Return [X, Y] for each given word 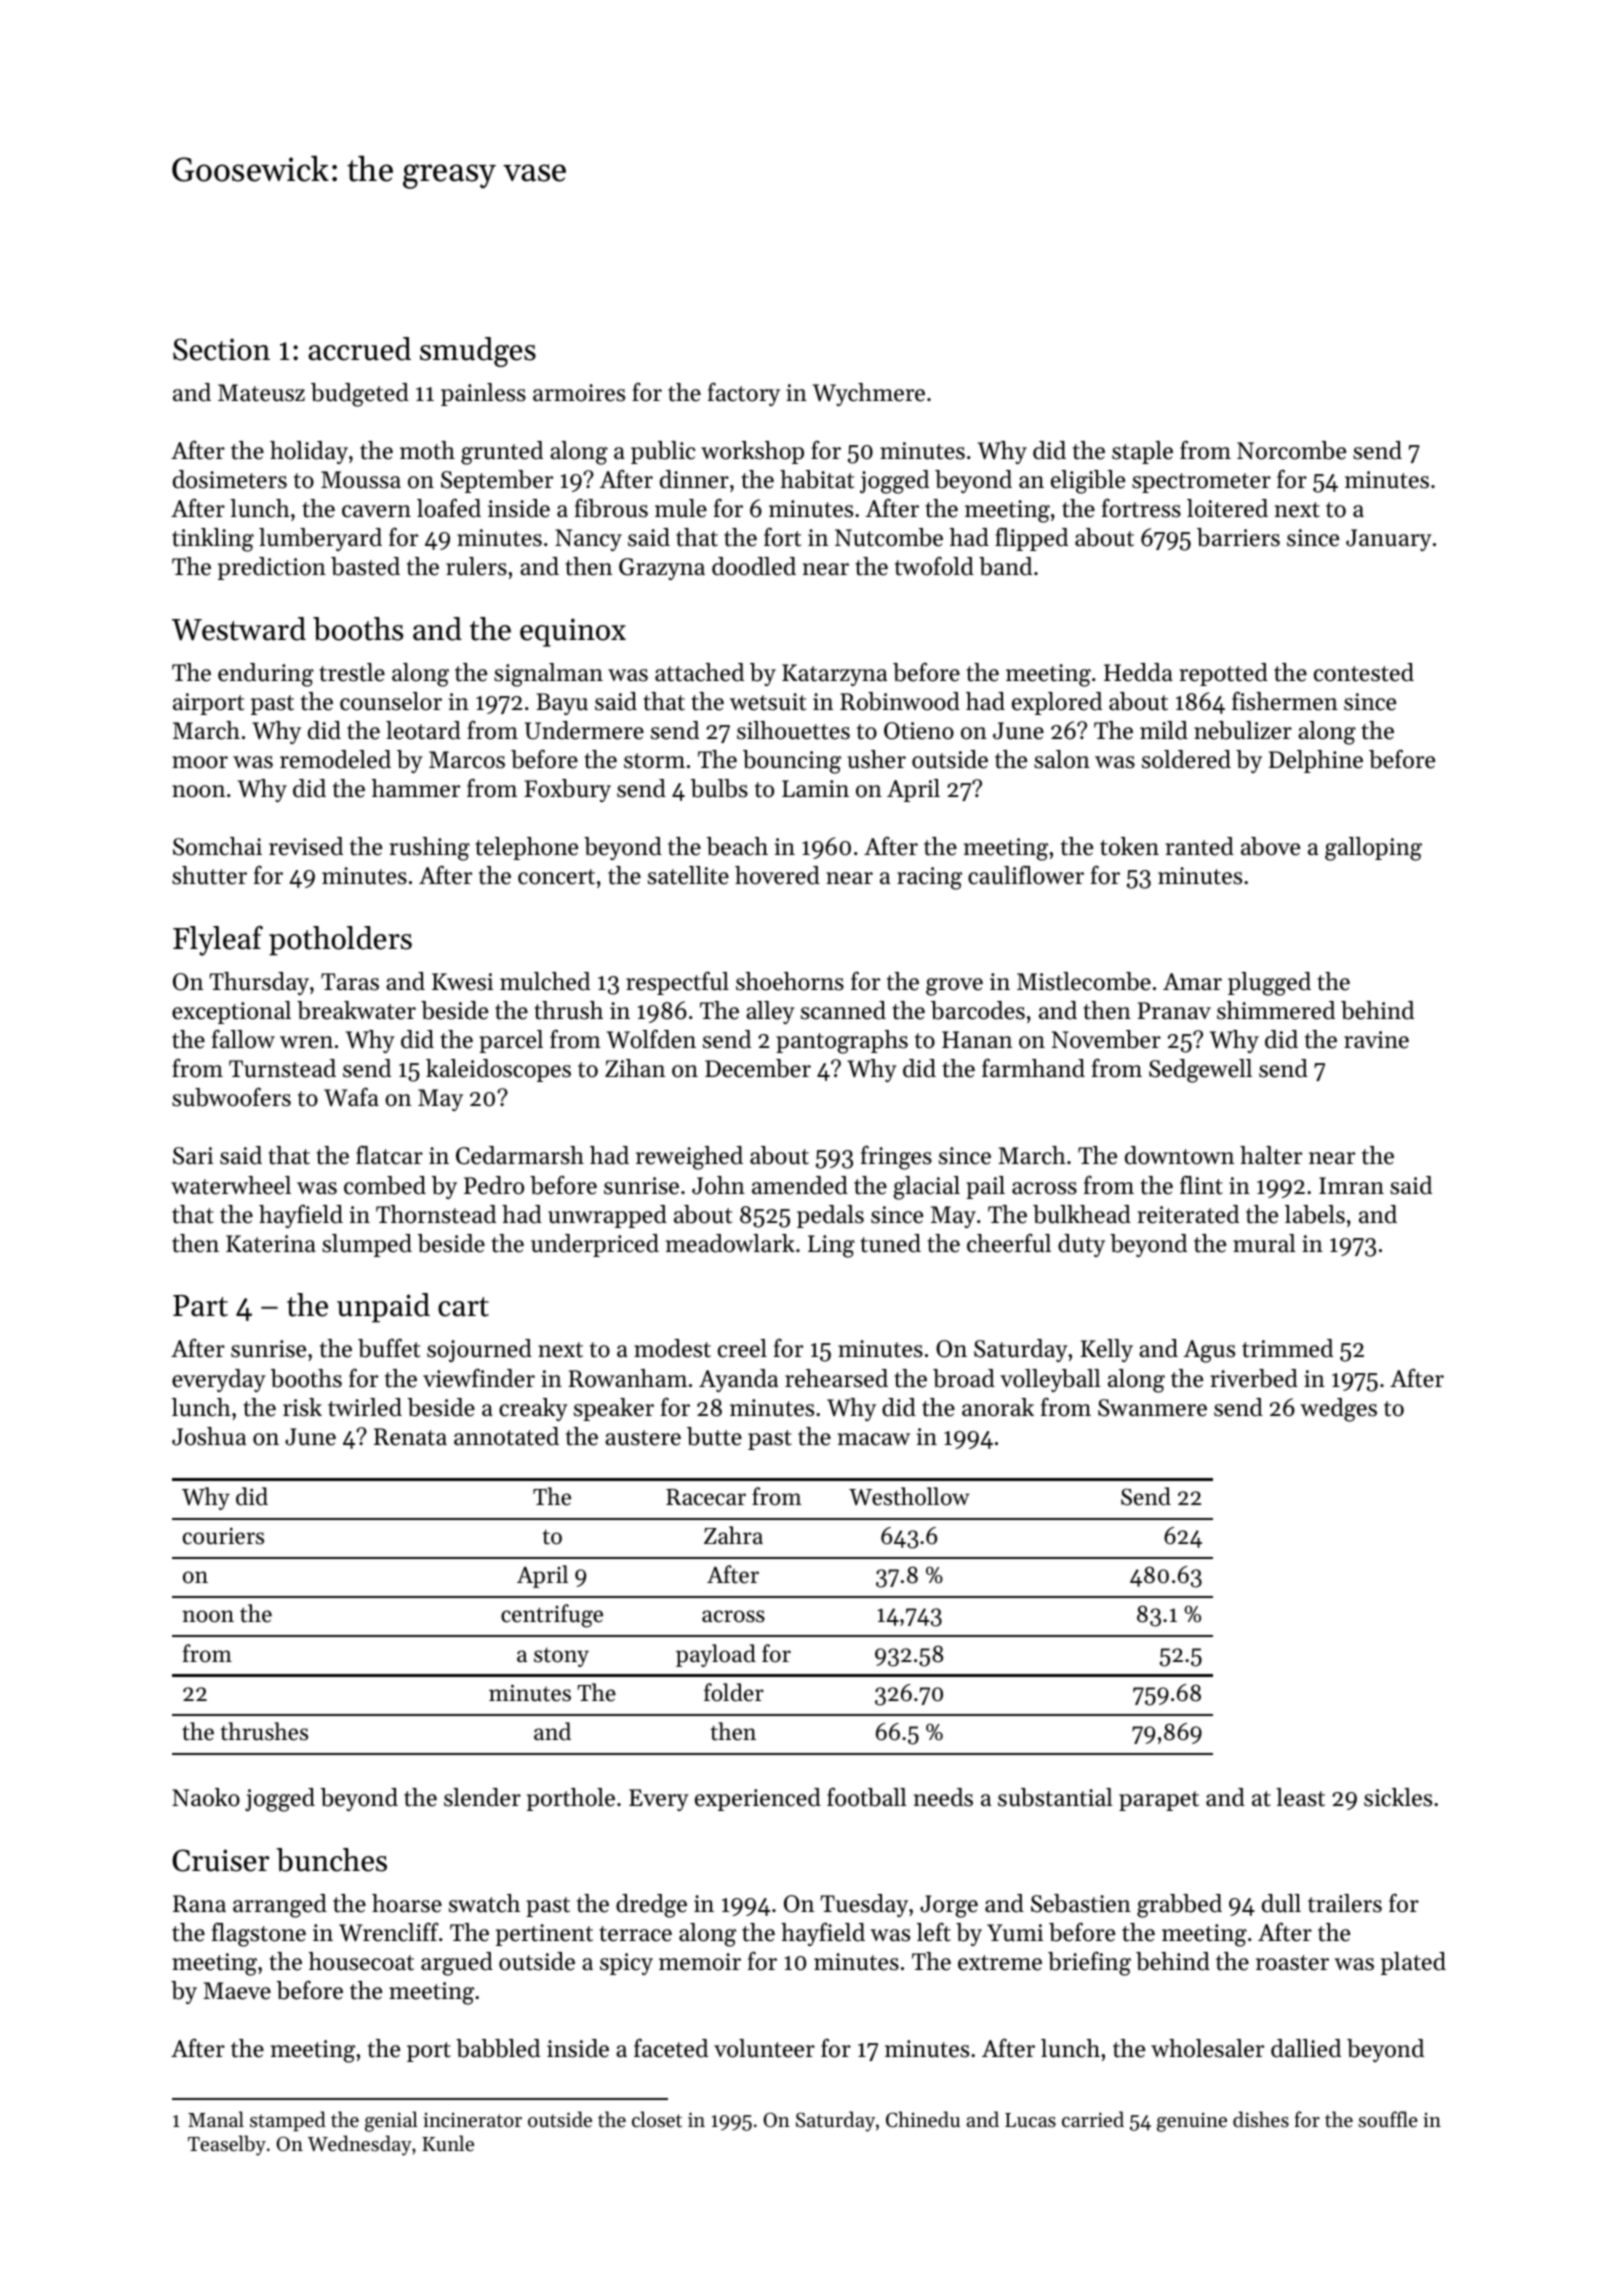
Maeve [237, 1991]
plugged [1269, 984]
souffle [1388, 2119]
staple [1142, 452]
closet [657, 2119]
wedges [1338, 1410]
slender [482, 1797]
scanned [843, 1010]
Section [221, 349]
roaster [1292, 1963]
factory [744, 394]
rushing [430, 849]
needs [943, 1797]
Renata [410, 1437]
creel [742, 1348]
